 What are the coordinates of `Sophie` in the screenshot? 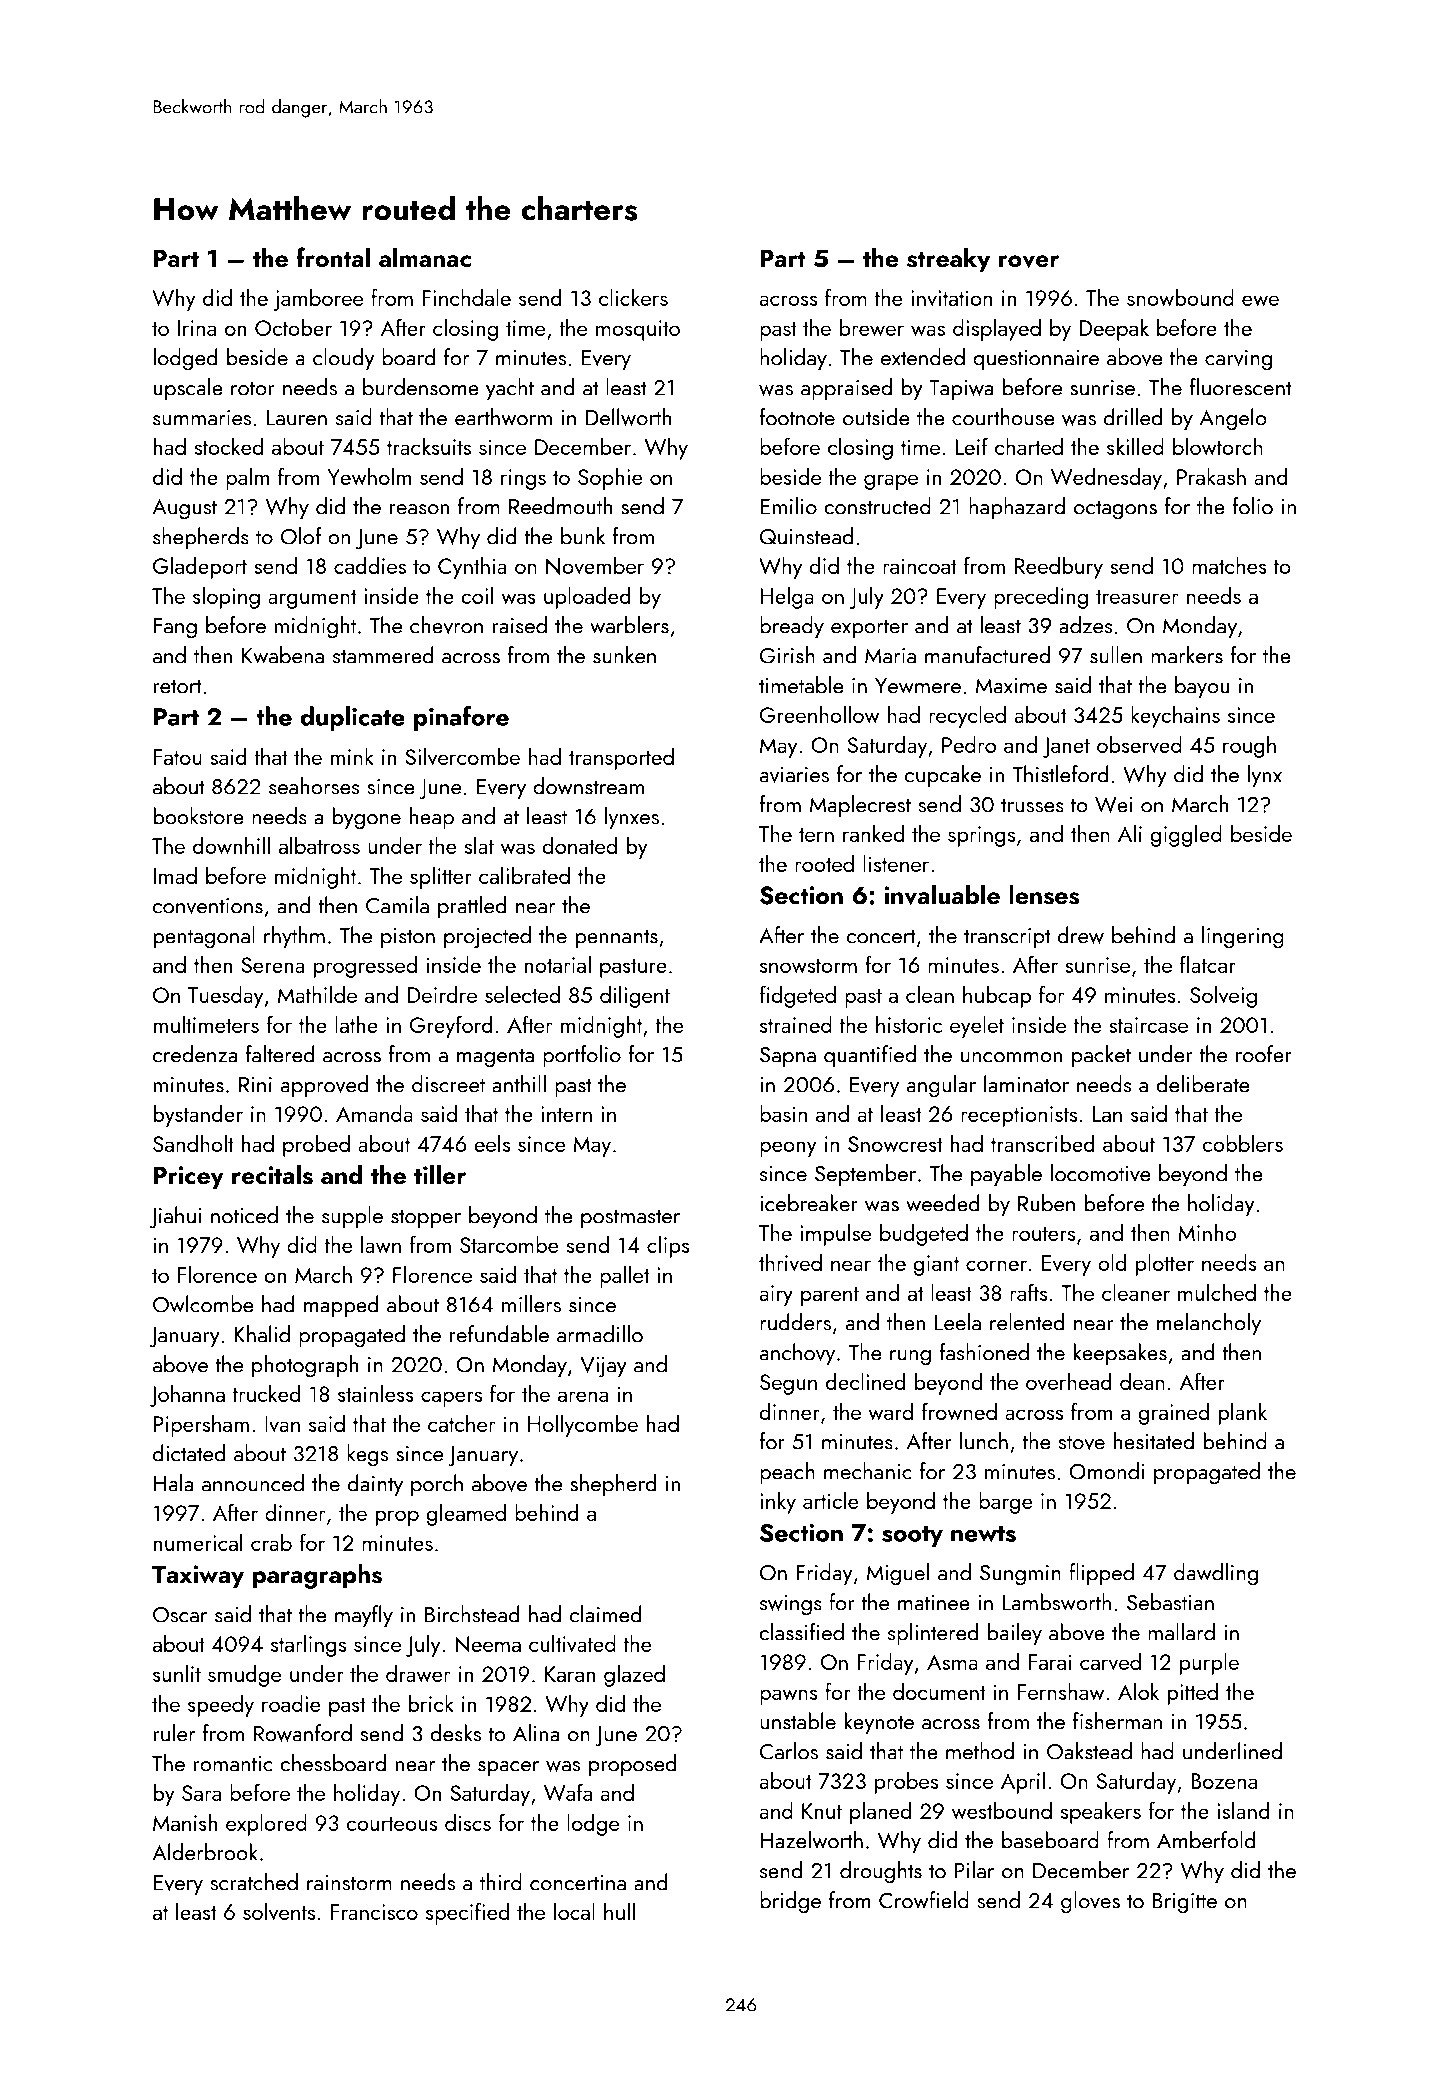 It's located at (610, 478).
